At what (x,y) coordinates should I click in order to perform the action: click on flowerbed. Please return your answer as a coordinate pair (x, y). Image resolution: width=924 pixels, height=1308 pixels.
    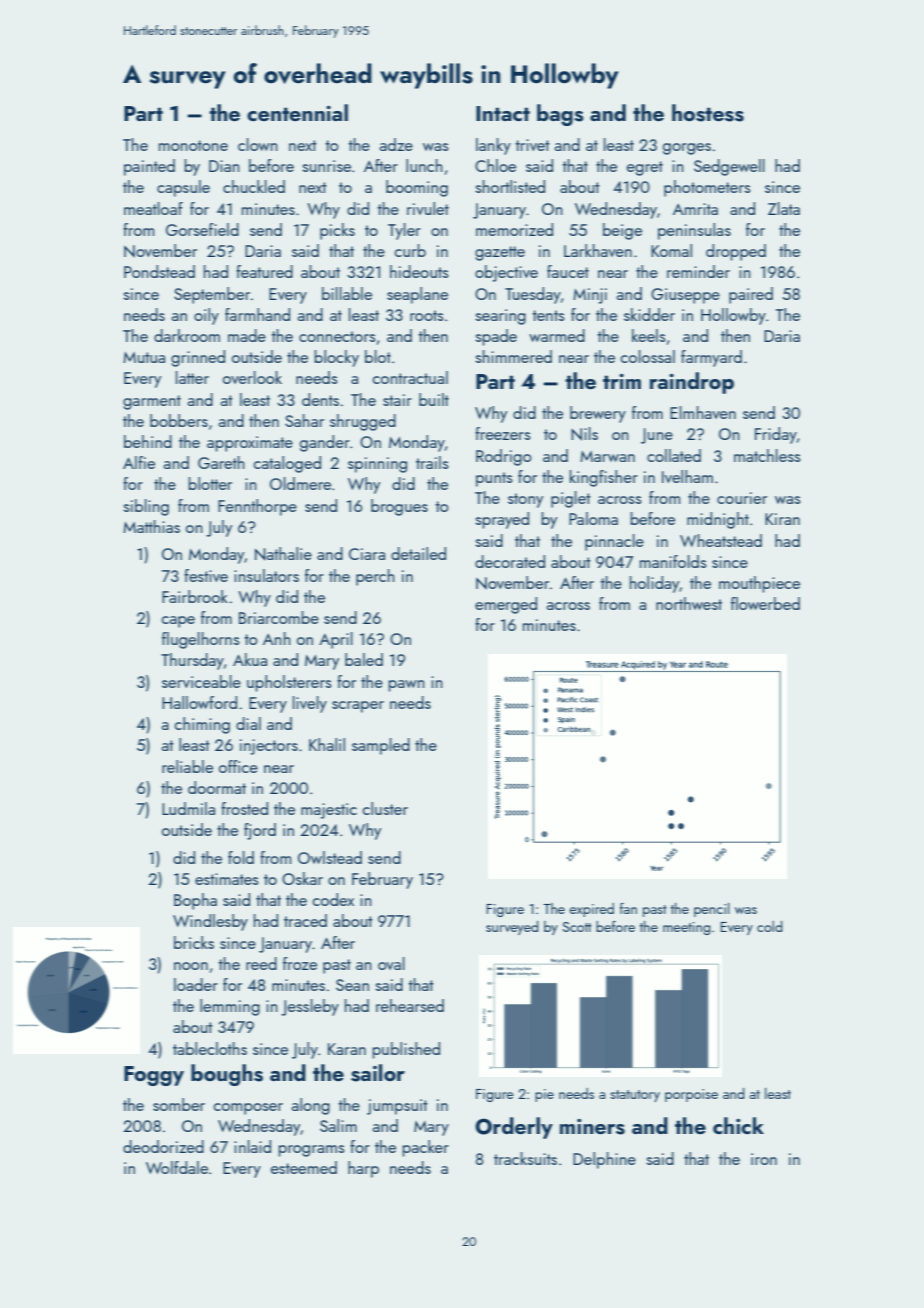
    Looking at the image, I should click on (765, 603).
